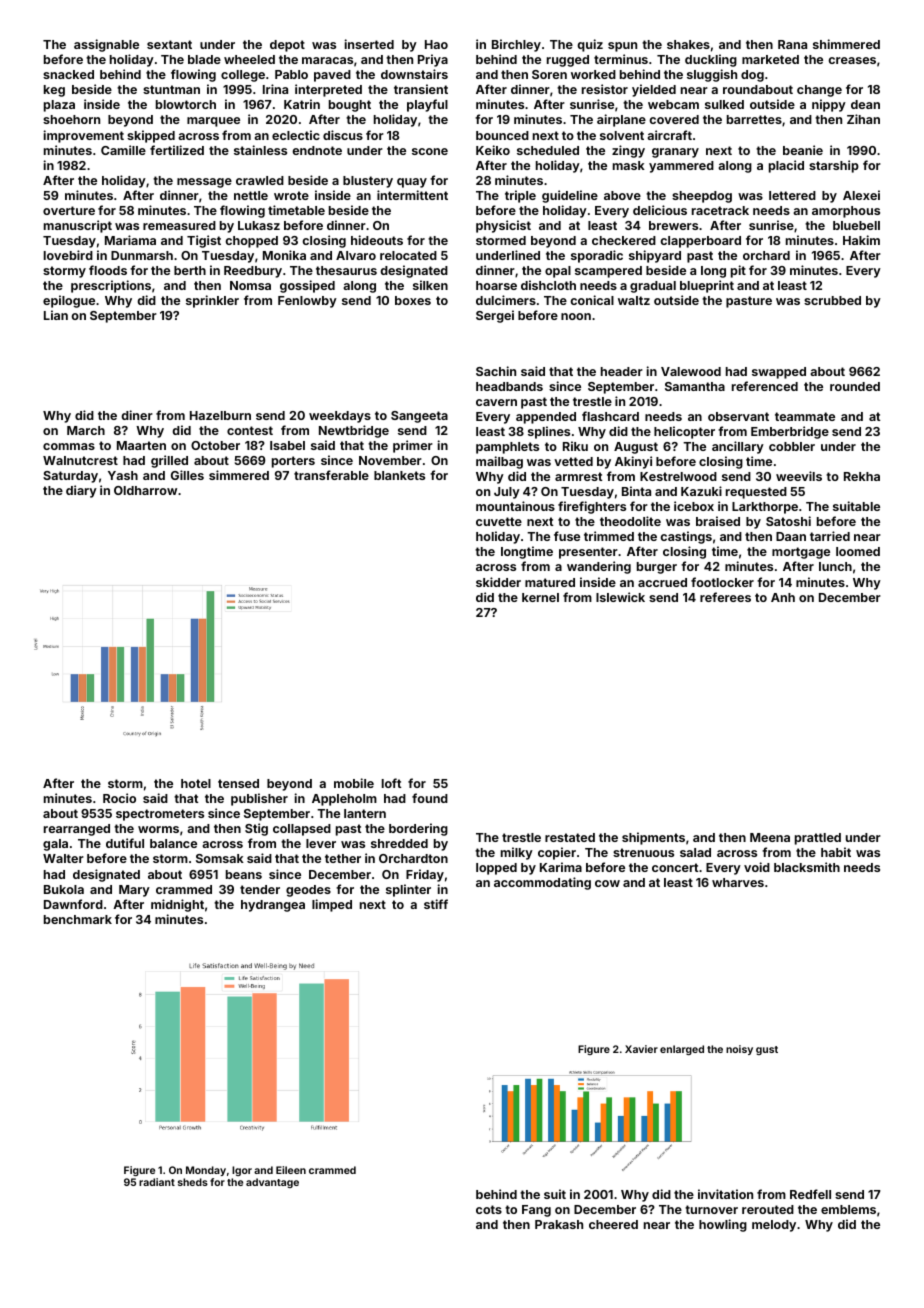 The width and height of the image is (924, 1308). What do you see at coordinates (641, 1049) in the image?
I see `Xavier` at bounding box center [641, 1049].
